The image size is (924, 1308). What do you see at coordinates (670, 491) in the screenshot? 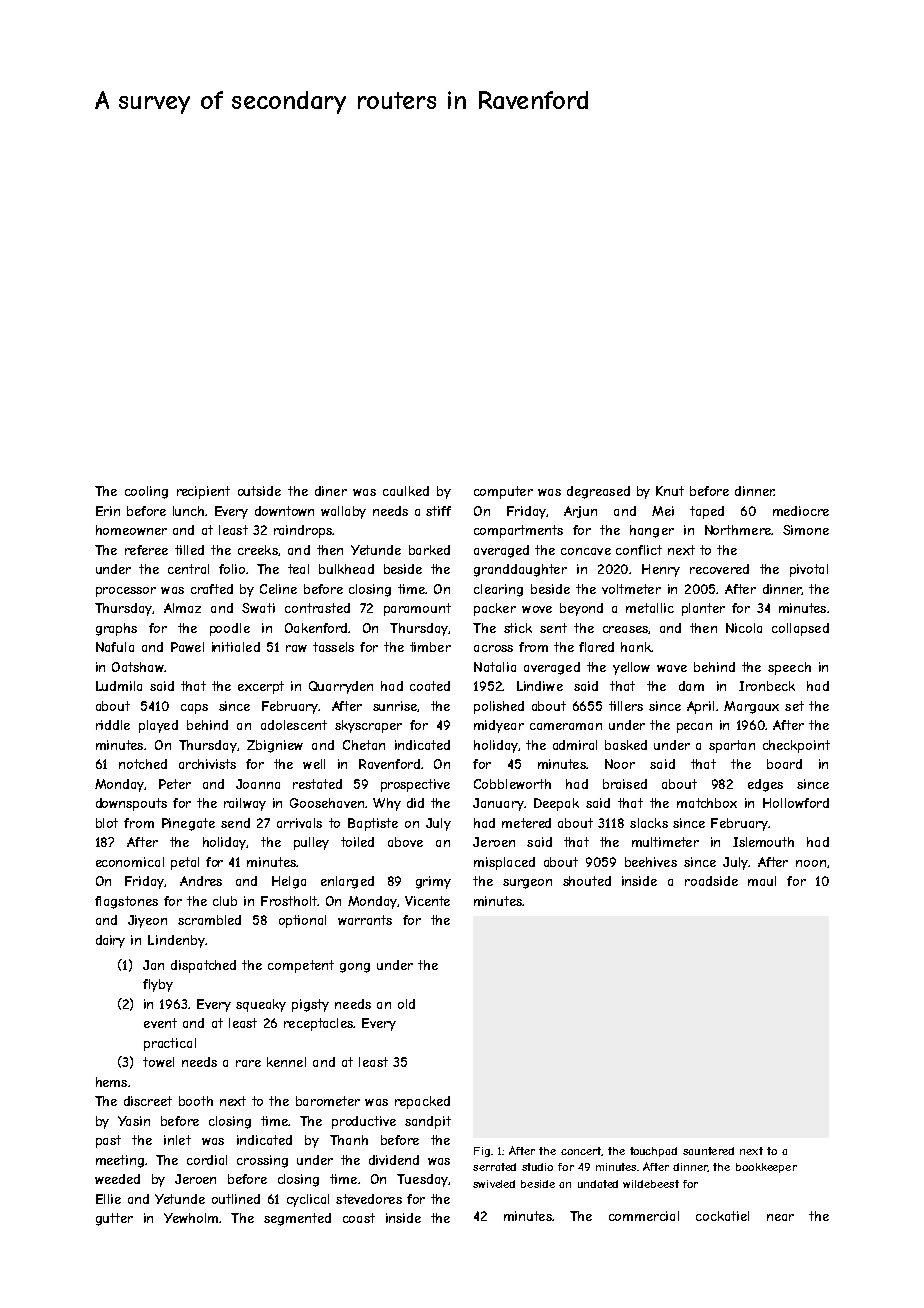
I see `Knut` at bounding box center [670, 491].
